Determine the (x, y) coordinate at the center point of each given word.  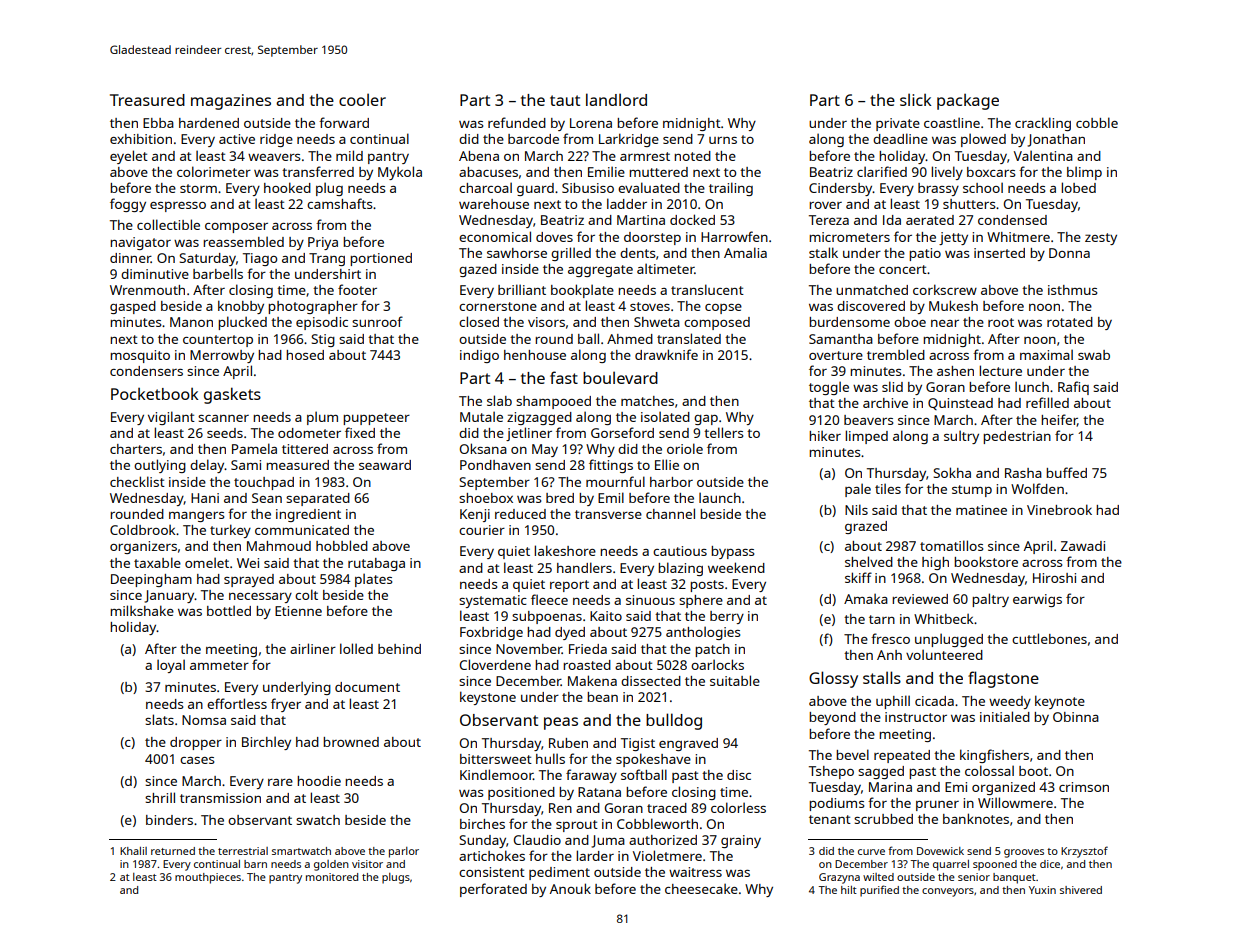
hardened (209, 123)
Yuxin (1042, 890)
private (898, 124)
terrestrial (243, 851)
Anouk (570, 888)
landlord (616, 99)
